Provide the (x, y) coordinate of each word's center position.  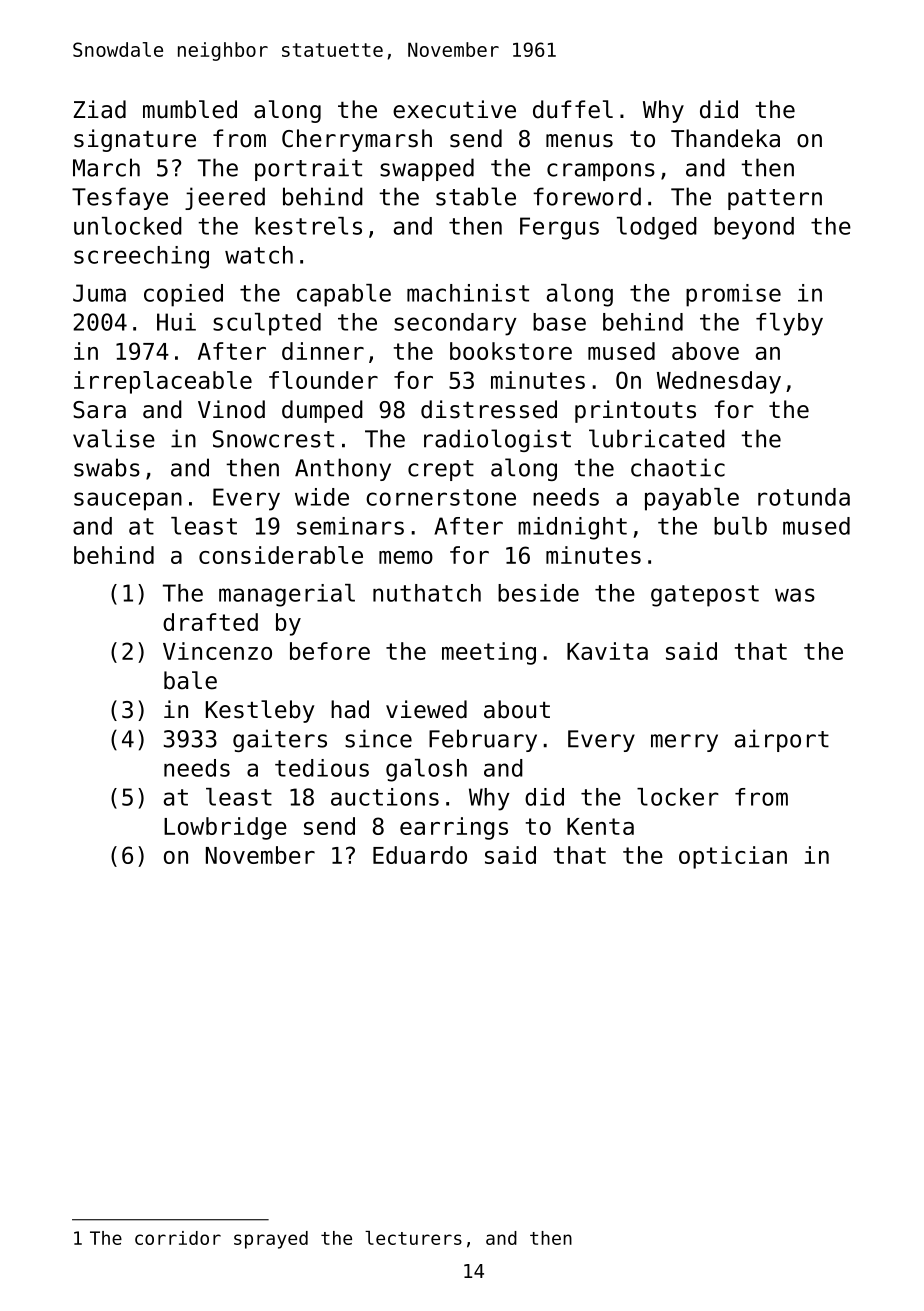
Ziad (100, 109)
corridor (178, 1238)
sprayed (271, 1240)
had (350, 709)
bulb (740, 526)
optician (733, 857)
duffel (573, 109)
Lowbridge (225, 828)
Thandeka (725, 138)
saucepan (128, 501)
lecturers (413, 1238)
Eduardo (420, 855)
